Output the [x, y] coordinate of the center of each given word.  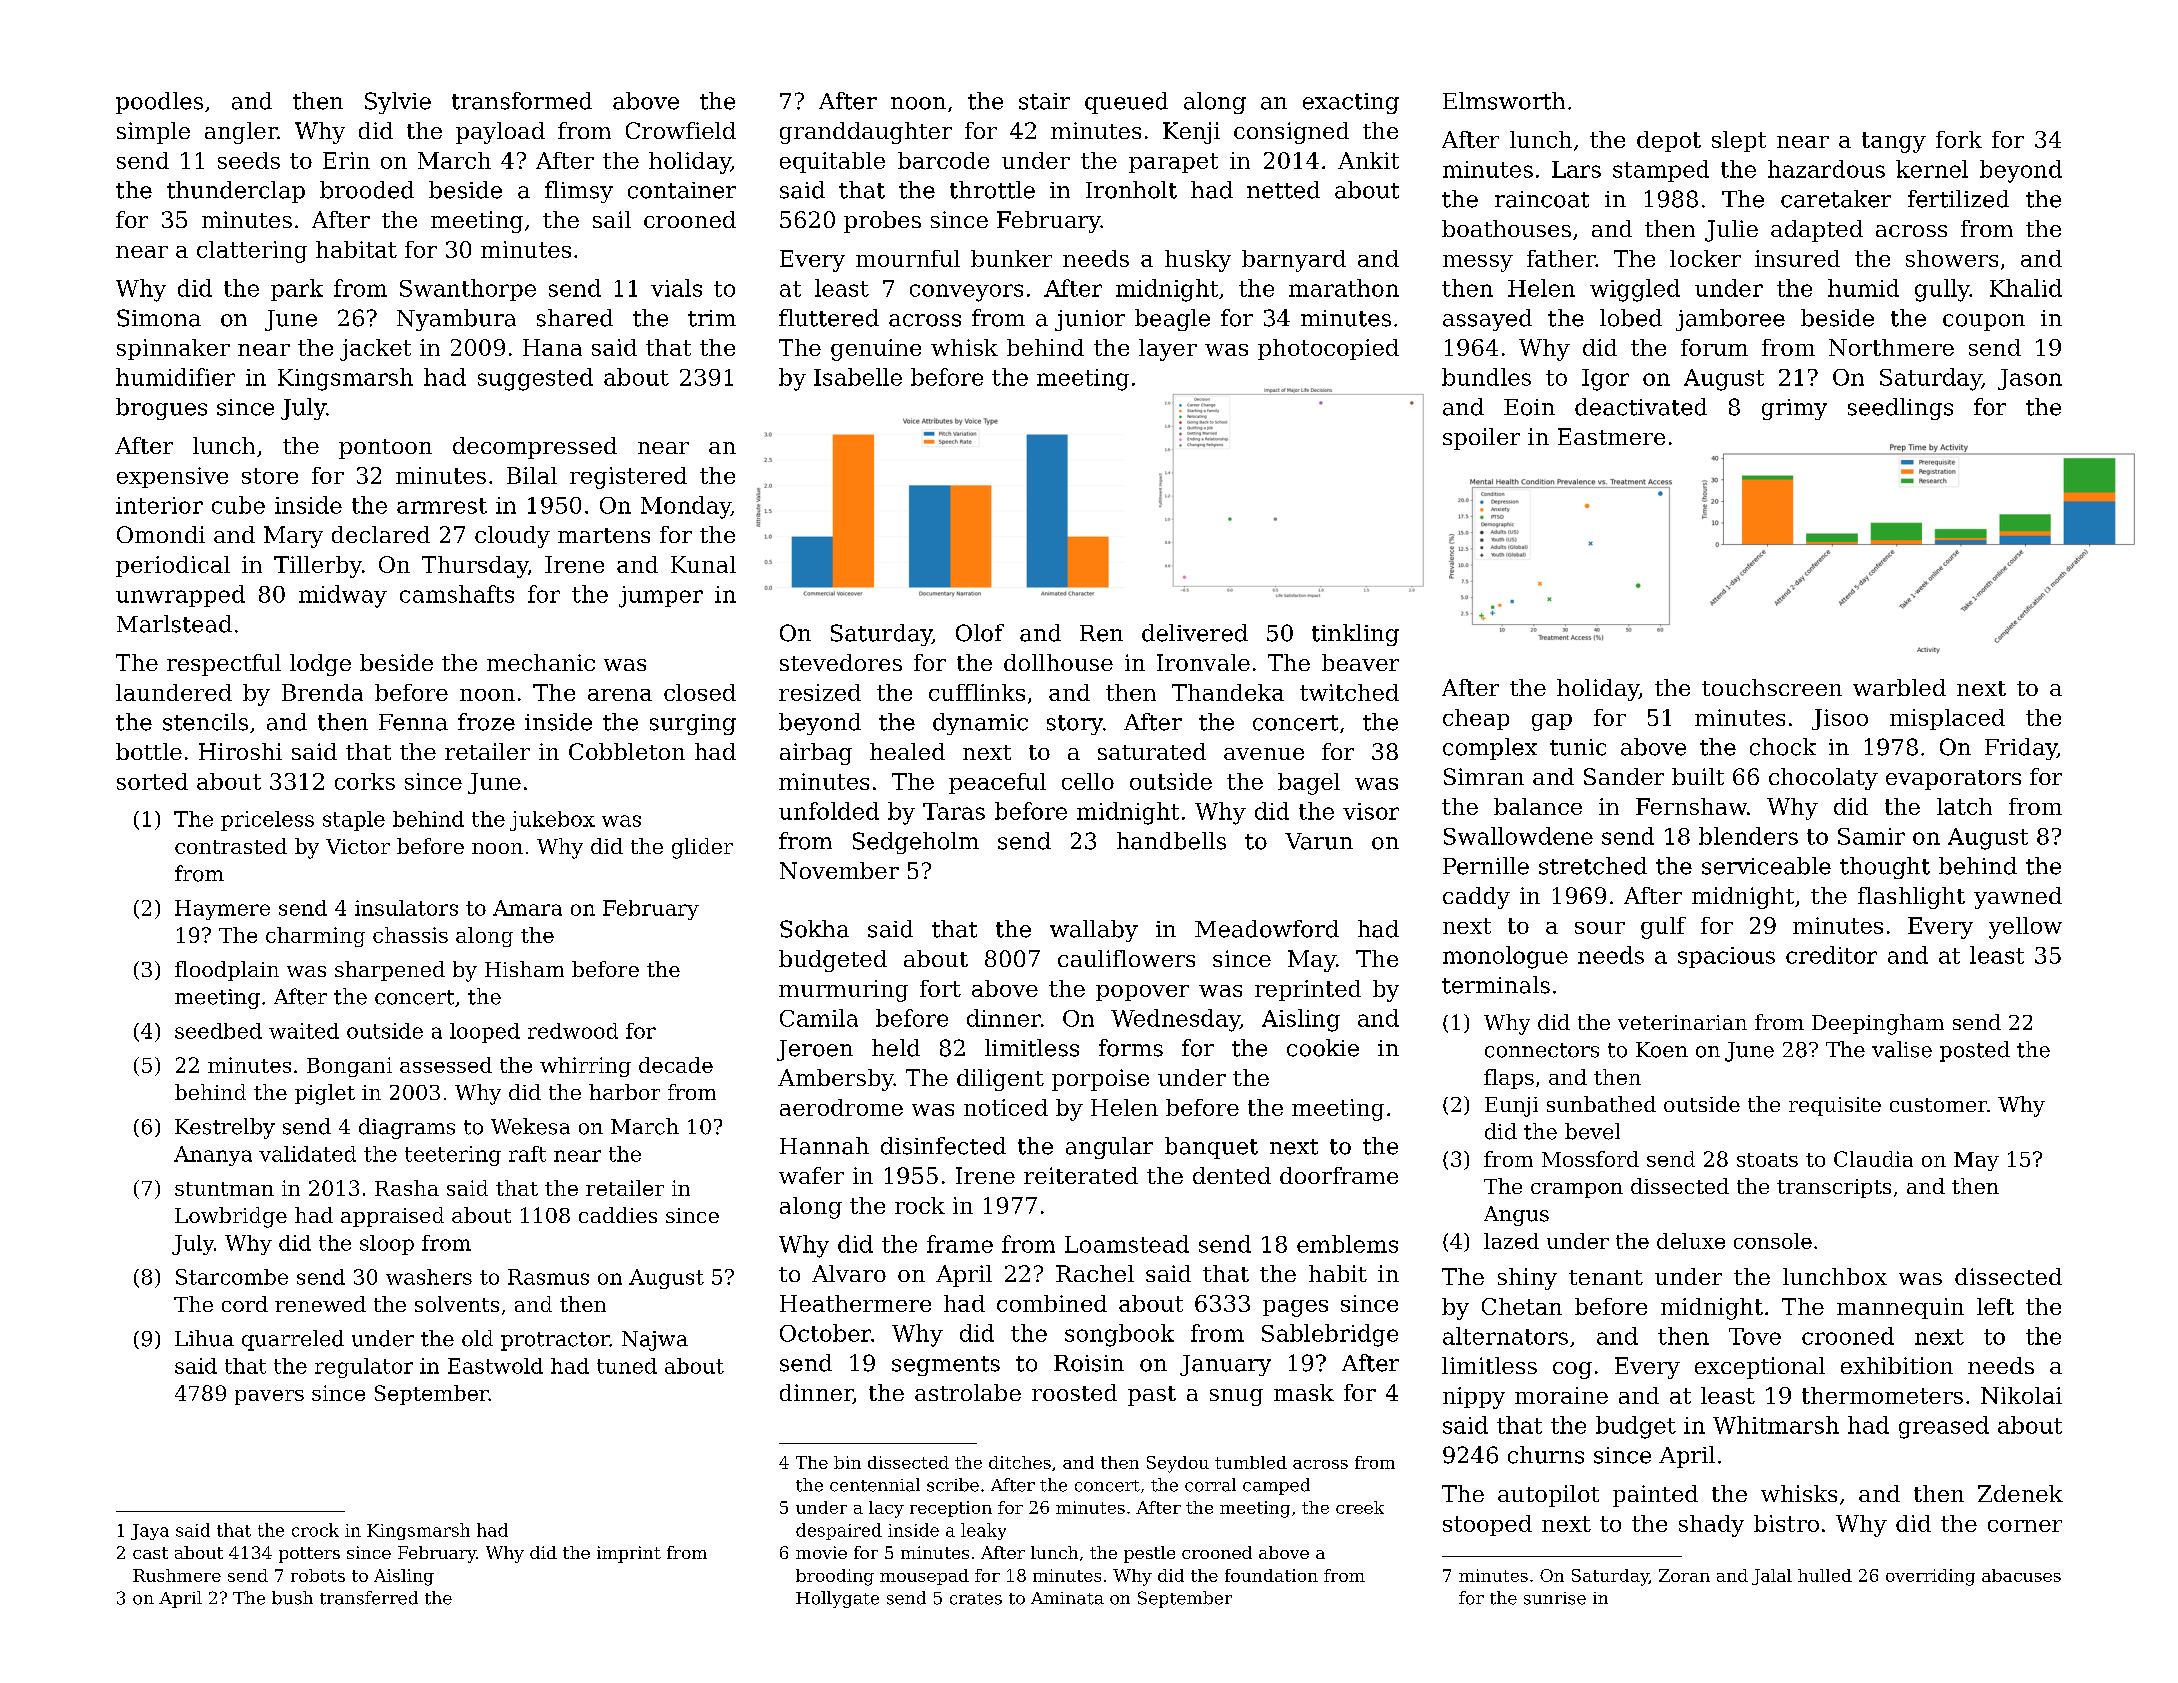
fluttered [829, 318]
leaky [983, 1531]
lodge [320, 665]
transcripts [1834, 1188]
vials [676, 288]
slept [1739, 141]
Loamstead [1127, 1244]
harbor [624, 1092]
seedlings [1900, 409]
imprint [629, 1554]
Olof [980, 633]
